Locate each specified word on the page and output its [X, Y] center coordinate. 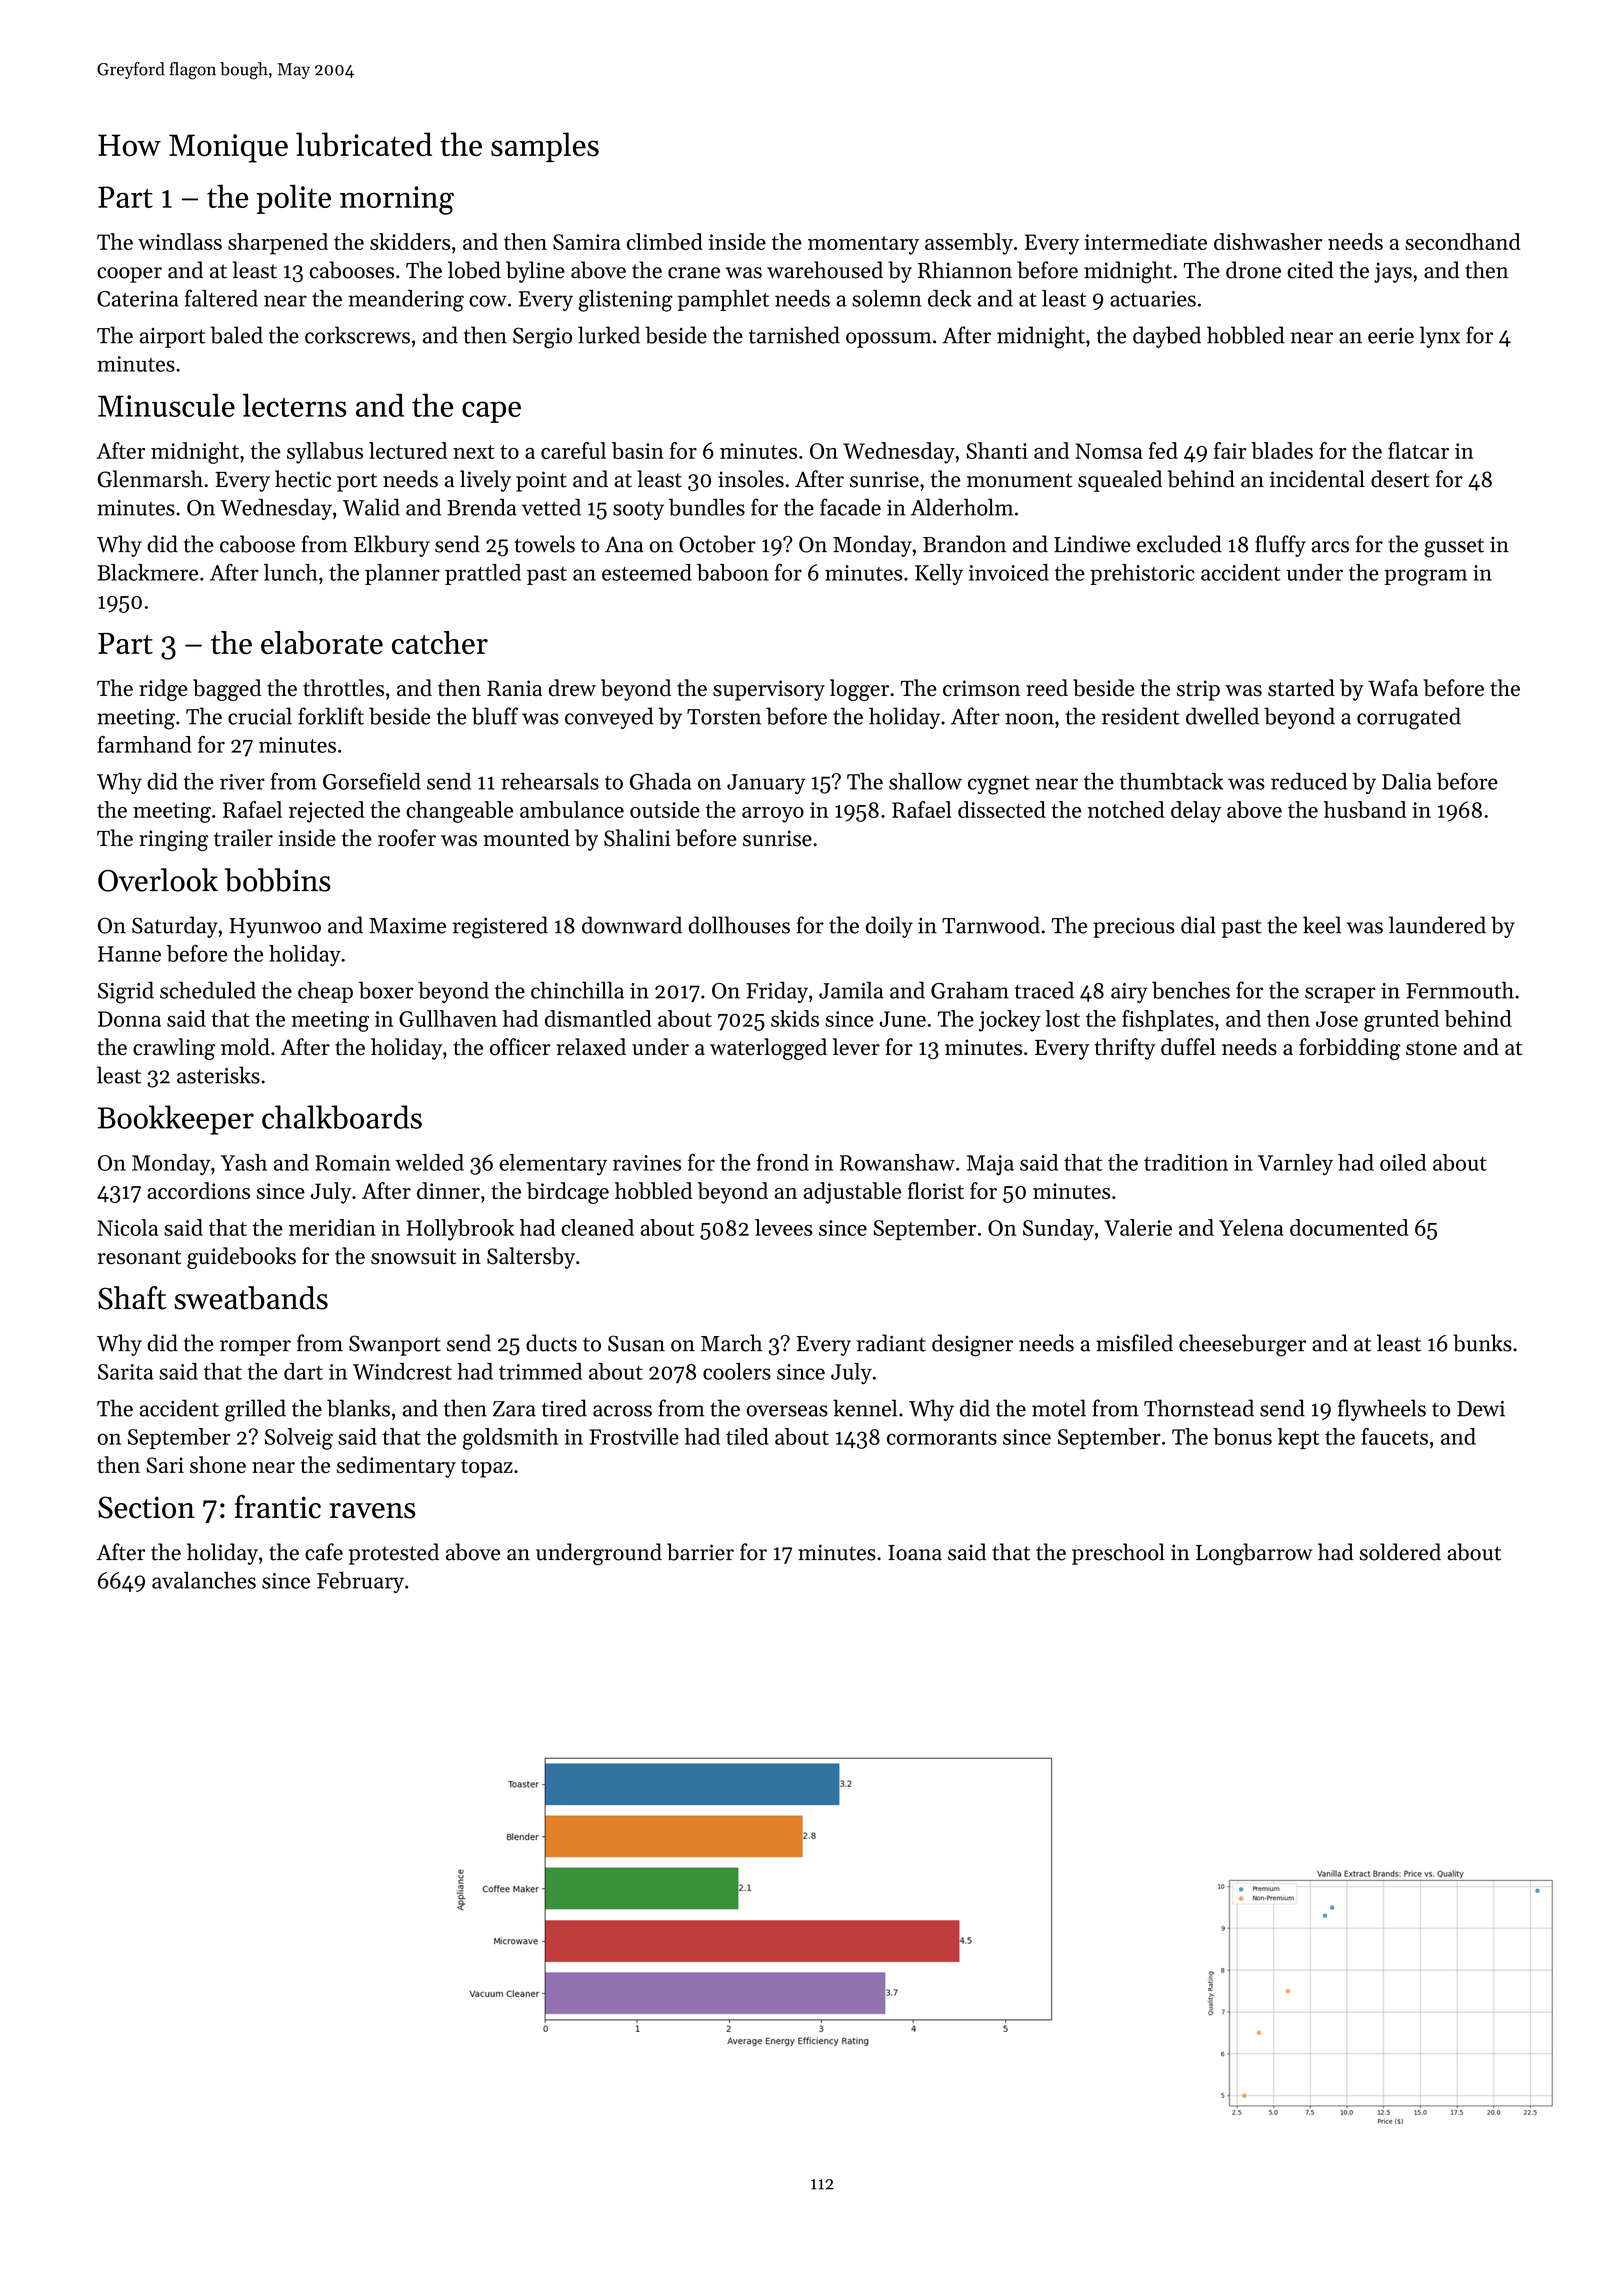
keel [1322, 925]
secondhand [1463, 241]
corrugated [1409, 718]
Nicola [127, 1227]
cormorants [942, 1438]
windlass [180, 241]
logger [859, 690]
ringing [174, 840]
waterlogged [768, 1049]
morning [397, 200]
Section [146, 1507]
